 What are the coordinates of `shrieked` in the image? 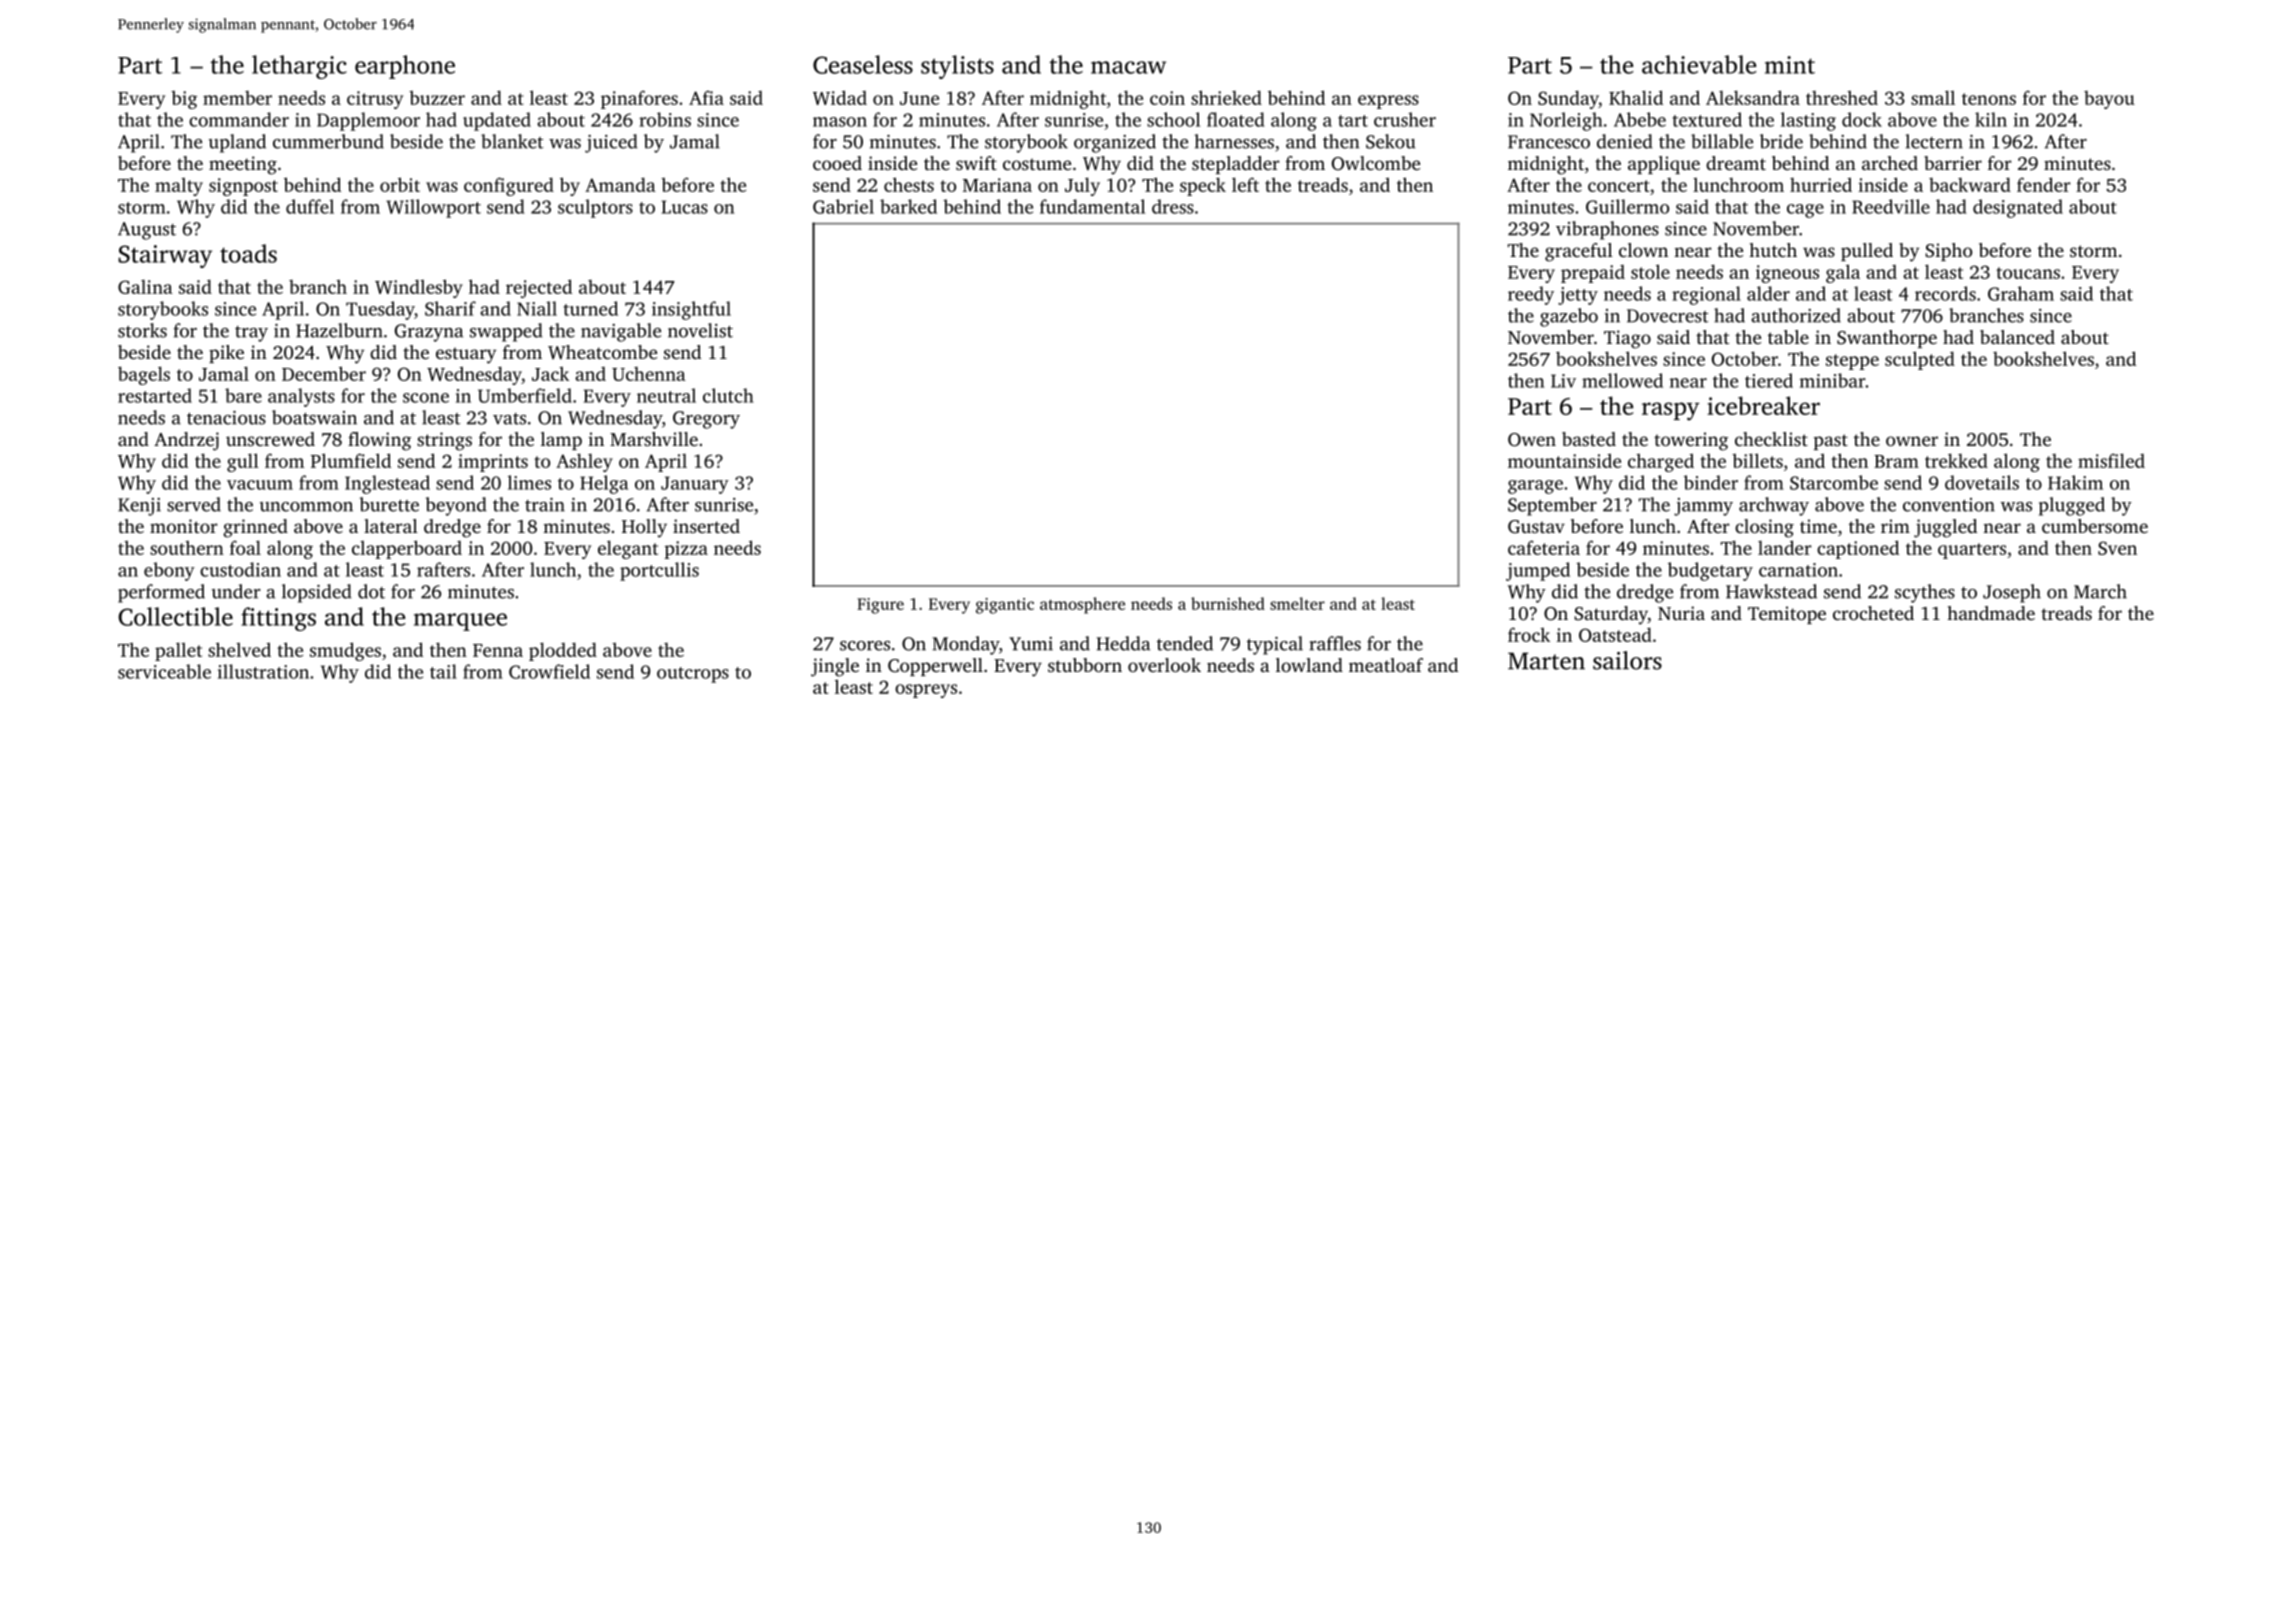 It's located at (1226, 97).
